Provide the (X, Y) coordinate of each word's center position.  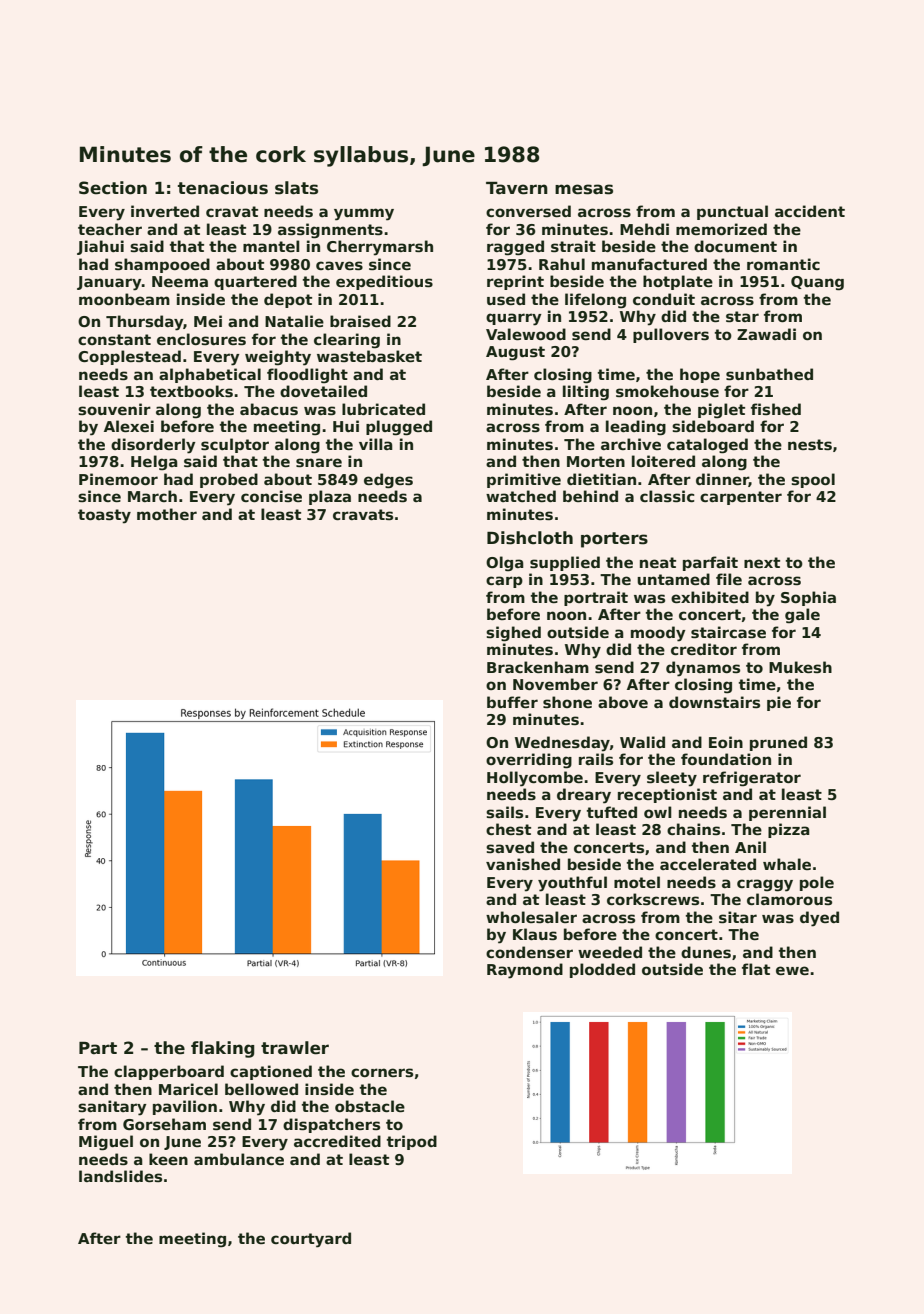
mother (167, 514)
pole (817, 883)
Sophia (808, 598)
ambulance (239, 1159)
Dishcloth (530, 538)
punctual (732, 212)
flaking (223, 1049)
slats (296, 188)
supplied (565, 563)
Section (113, 188)
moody (658, 634)
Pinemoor (118, 479)
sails (504, 812)
